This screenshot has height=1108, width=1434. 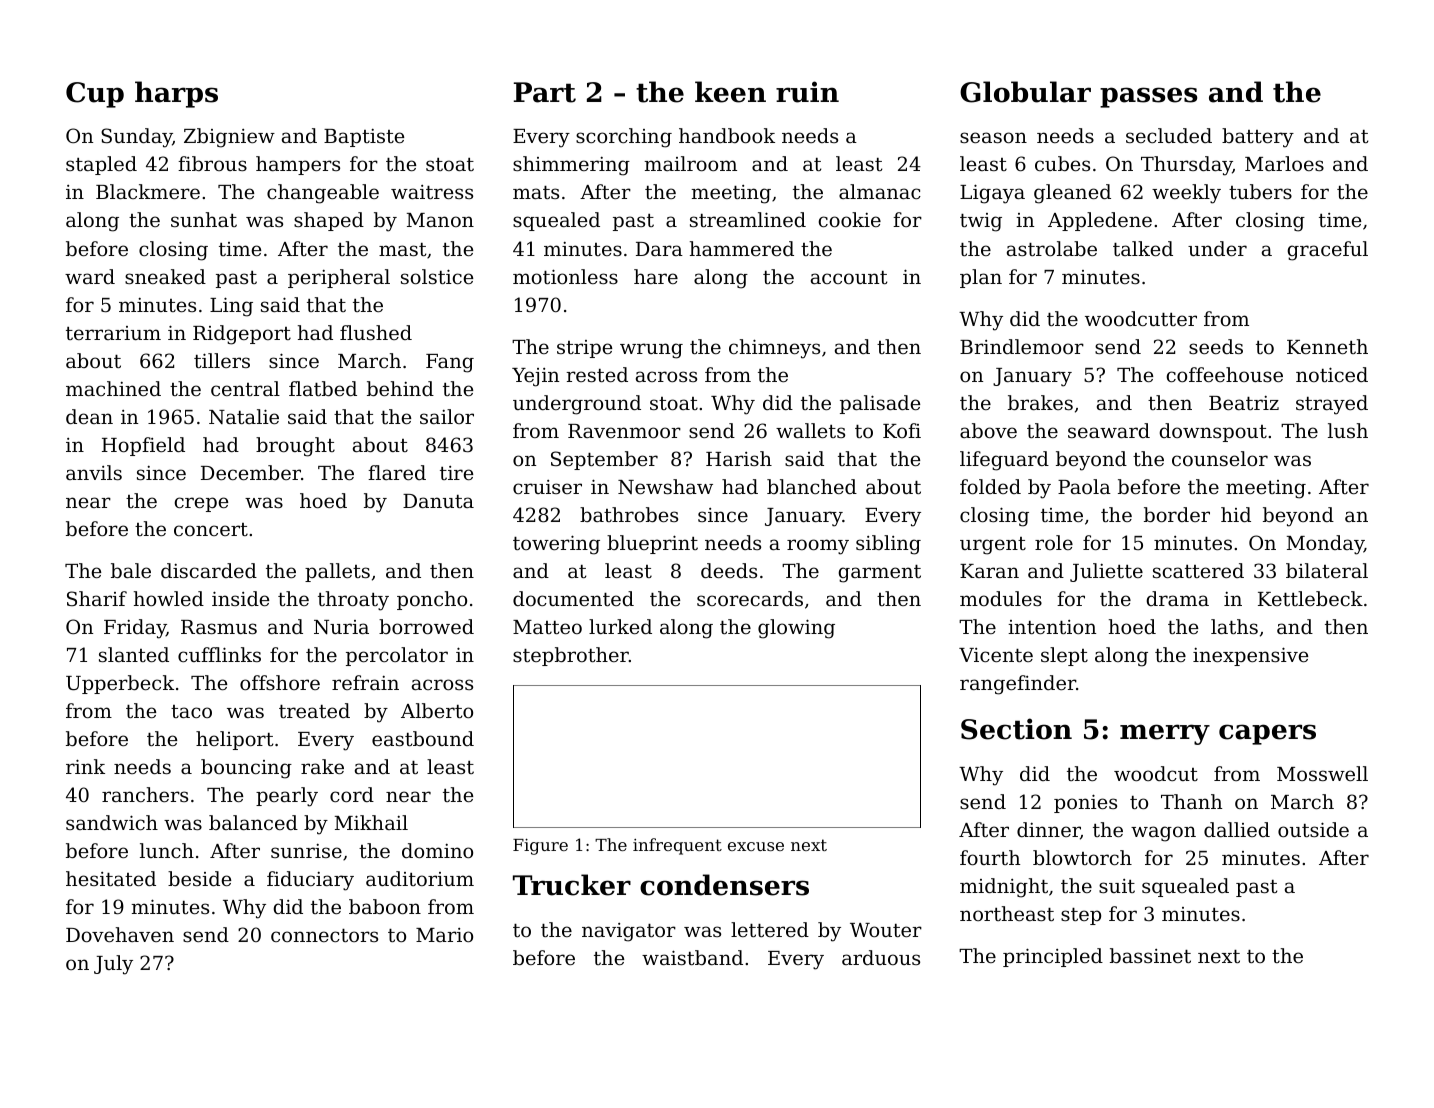 What do you see at coordinates (677, 846) in the screenshot?
I see `infrequent` at bounding box center [677, 846].
